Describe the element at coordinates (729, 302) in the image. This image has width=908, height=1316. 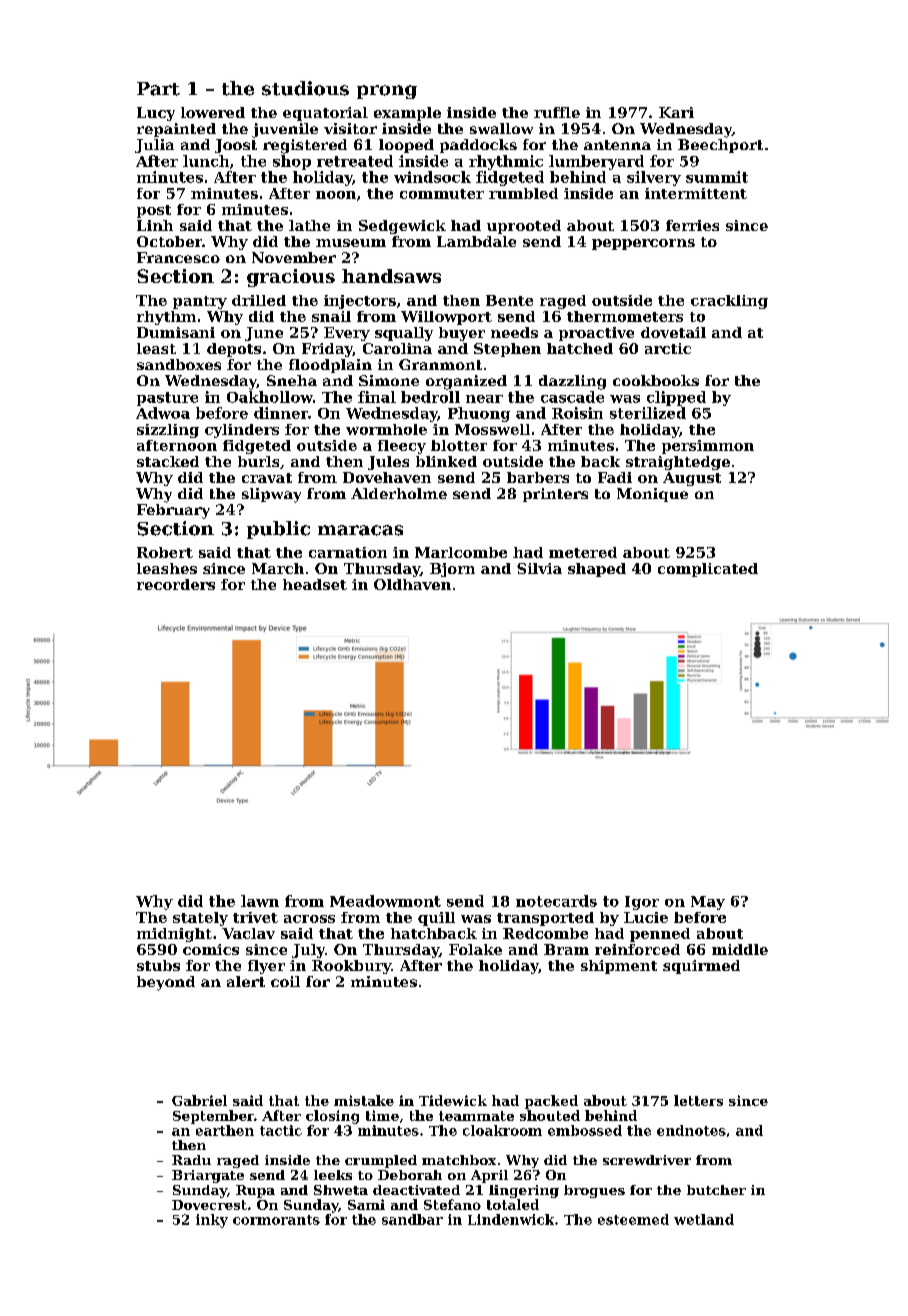
I see `crackling` at that location.
